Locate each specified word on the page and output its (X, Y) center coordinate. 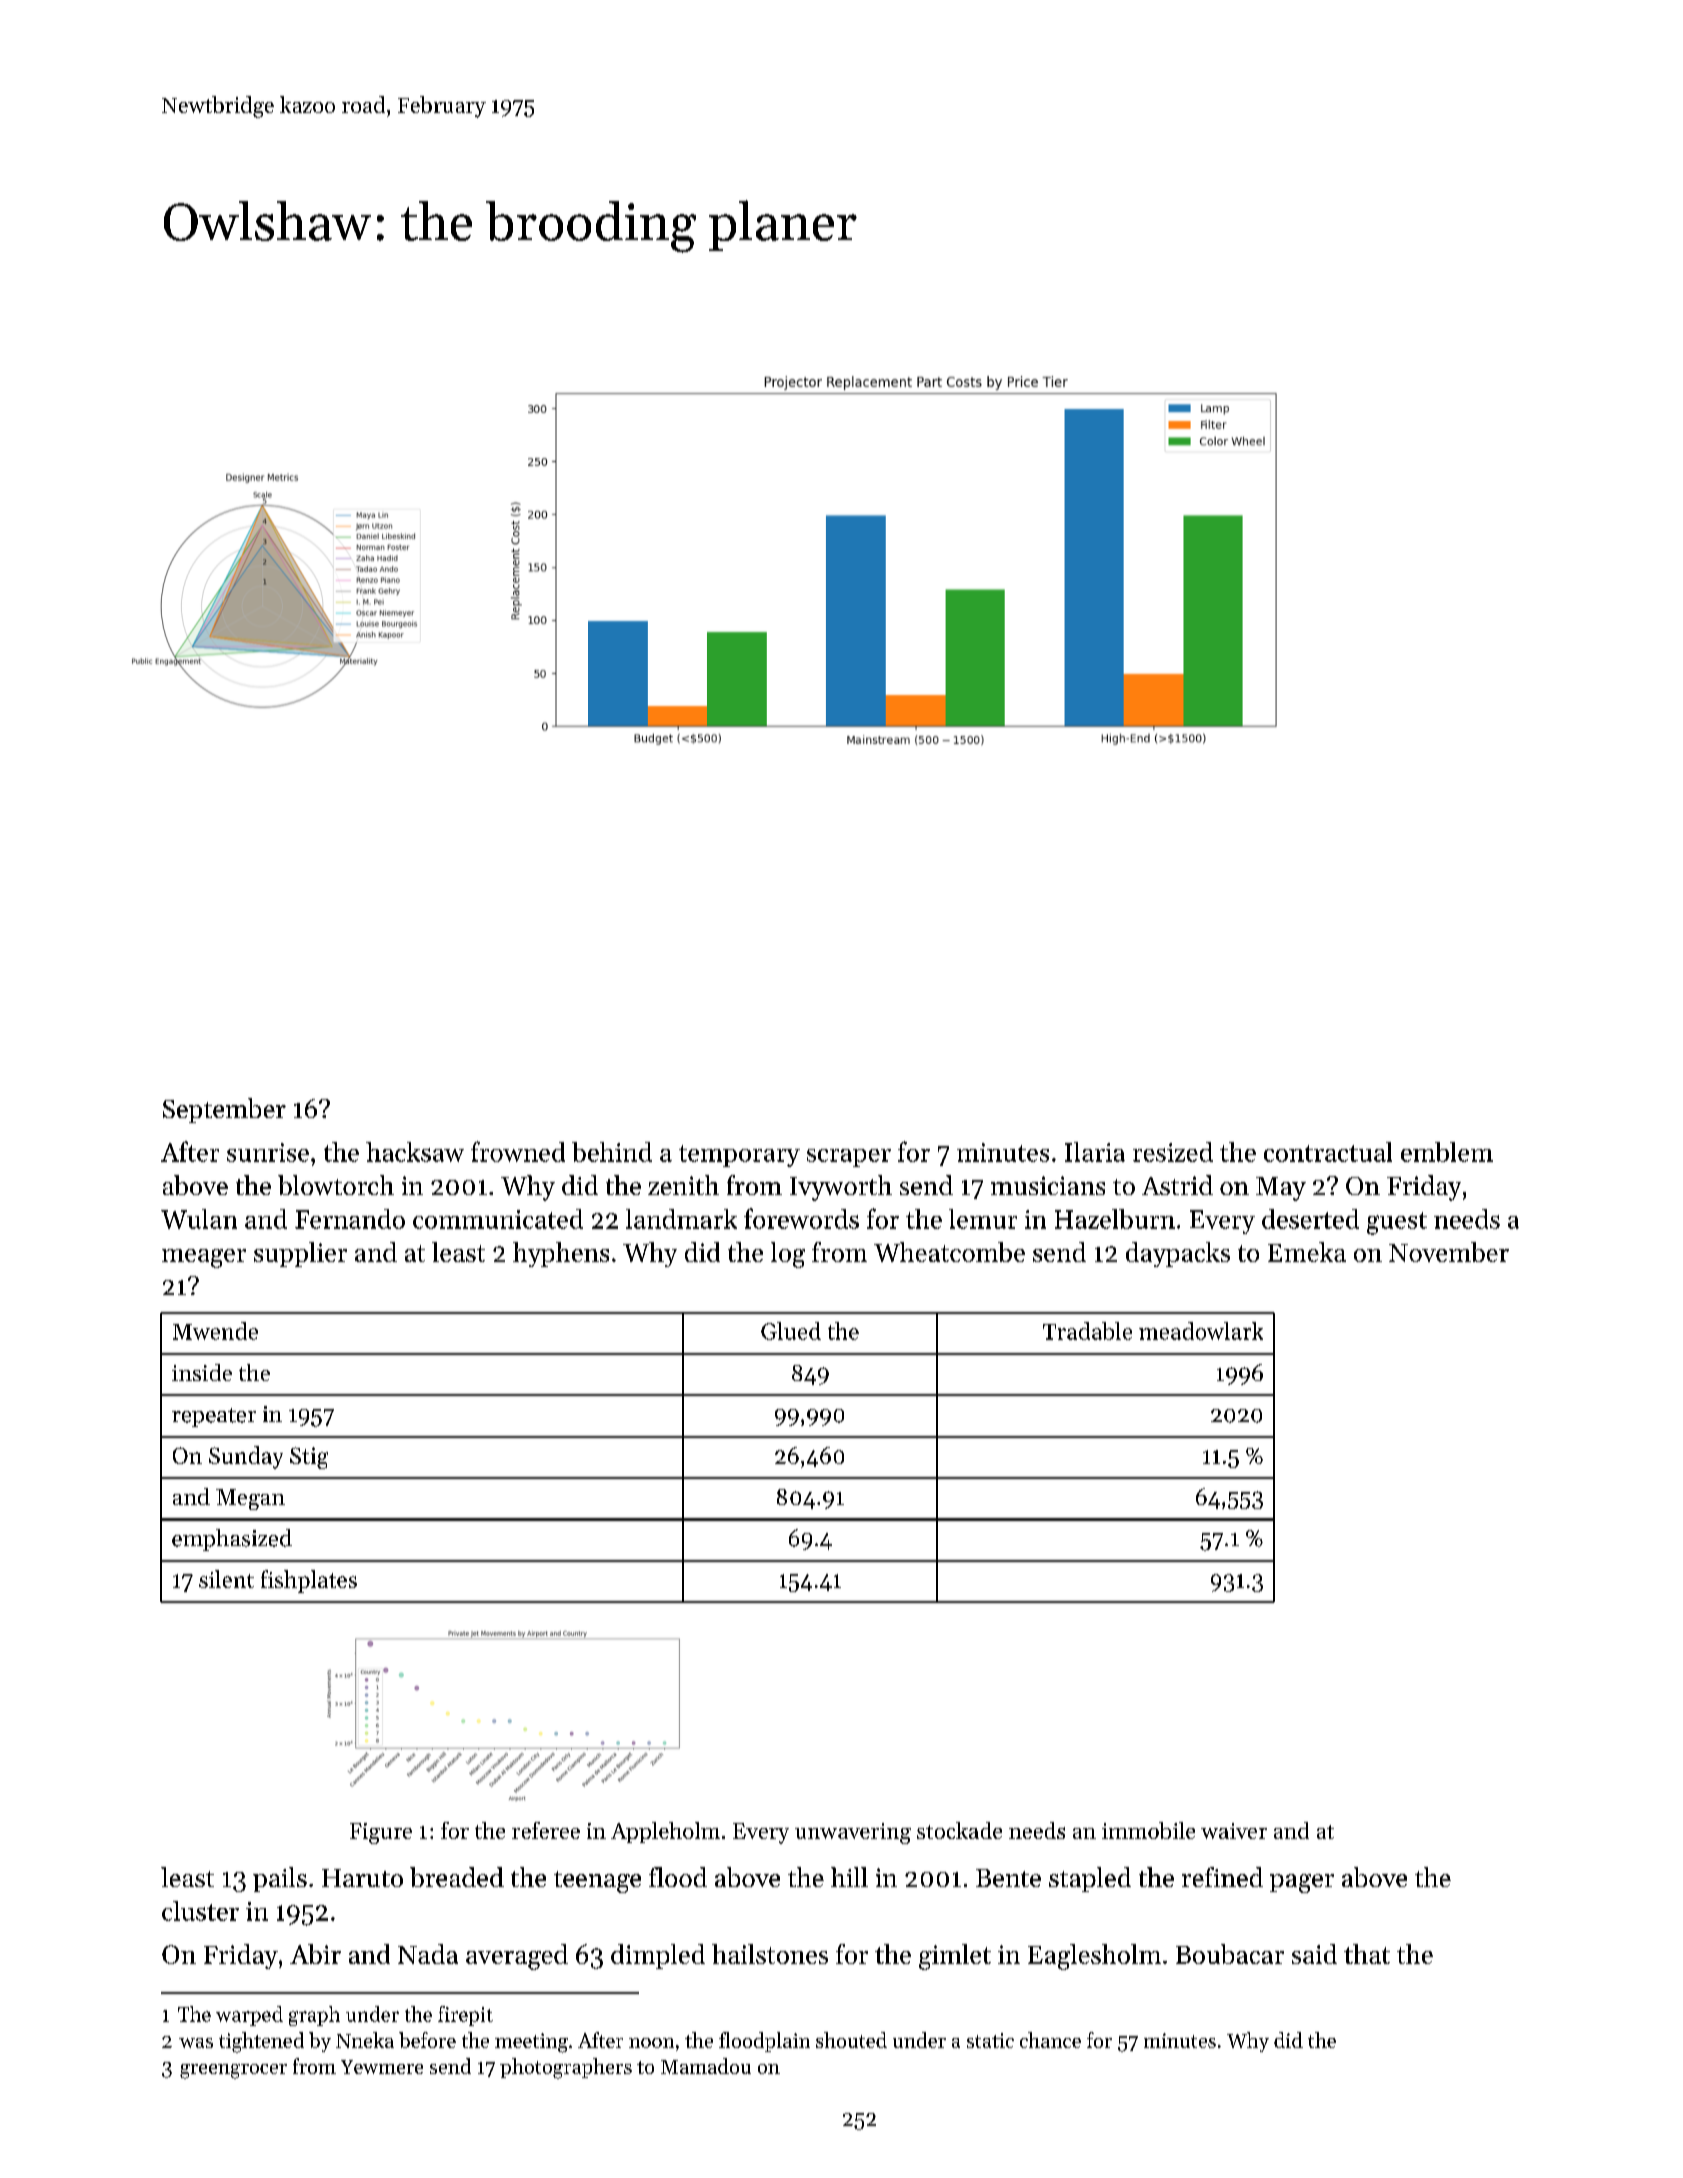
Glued (791, 1331)
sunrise (268, 1152)
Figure (381, 1833)
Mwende (215, 1331)
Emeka (1307, 1252)
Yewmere (382, 2067)
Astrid (1177, 1185)
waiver (1234, 1831)
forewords (801, 1218)
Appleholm (665, 1832)
